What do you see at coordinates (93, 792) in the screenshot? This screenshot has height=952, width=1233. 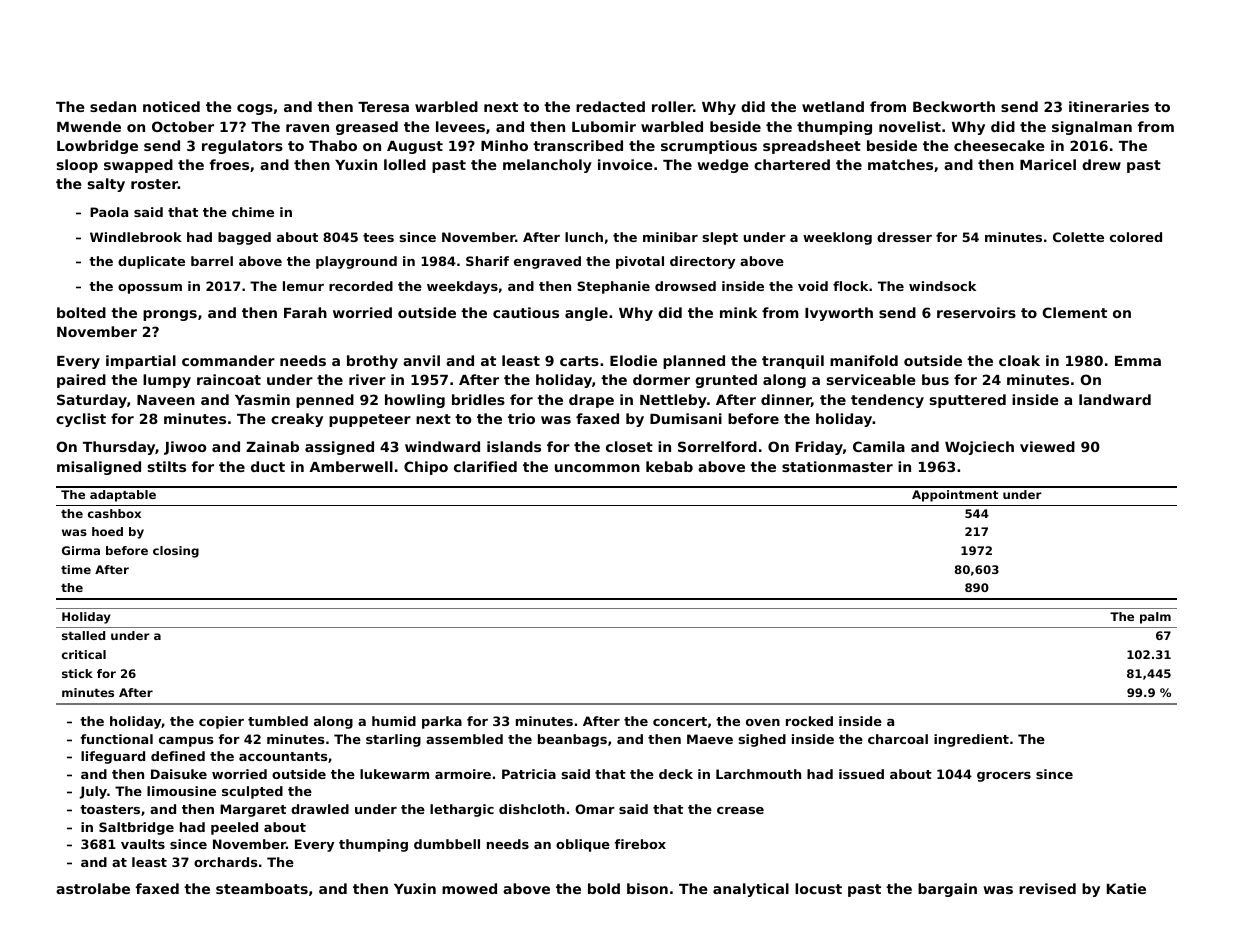 I see `July` at bounding box center [93, 792].
